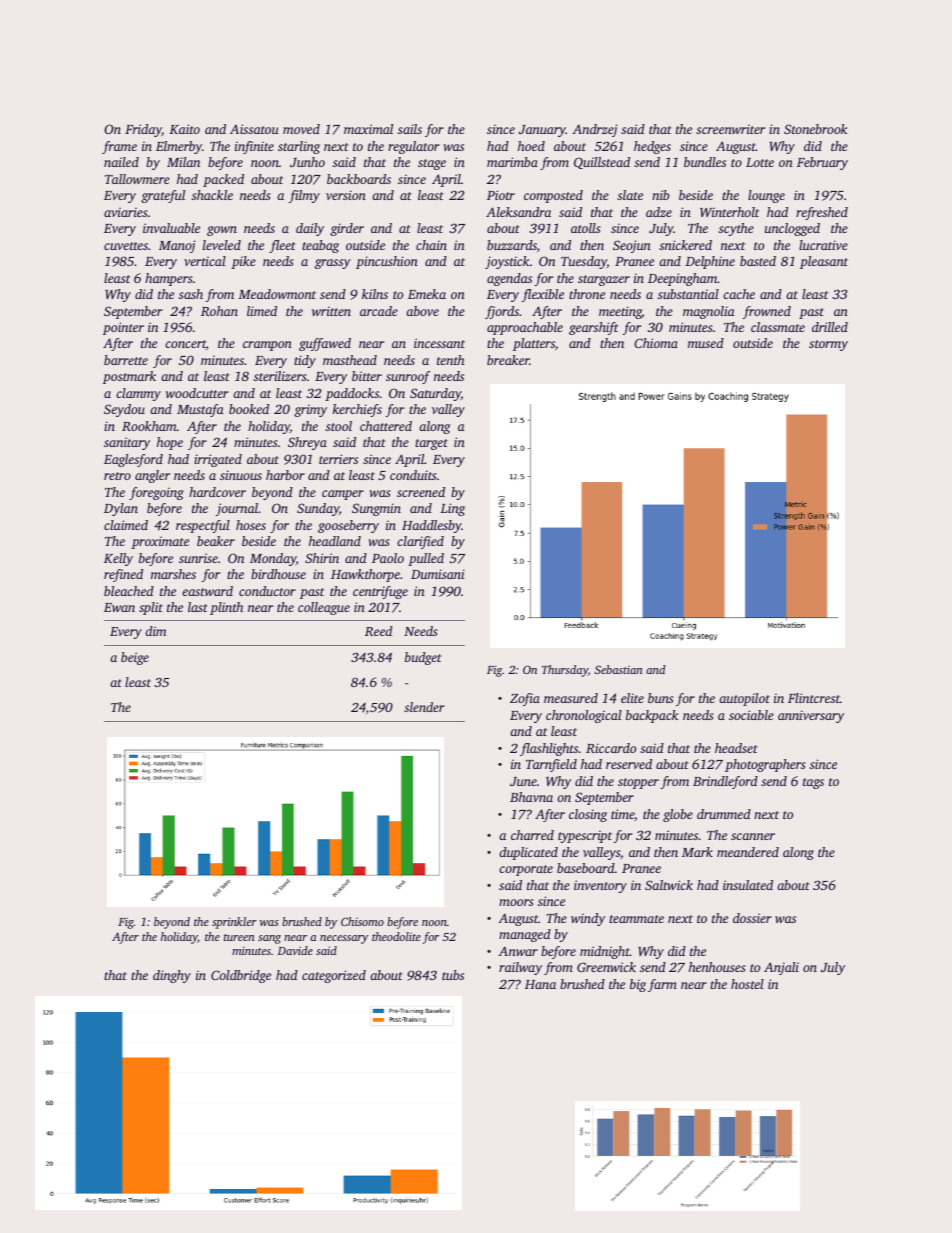 Image resolution: width=952 pixels, height=1233 pixels. I want to click on marimba, so click(512, 162).
